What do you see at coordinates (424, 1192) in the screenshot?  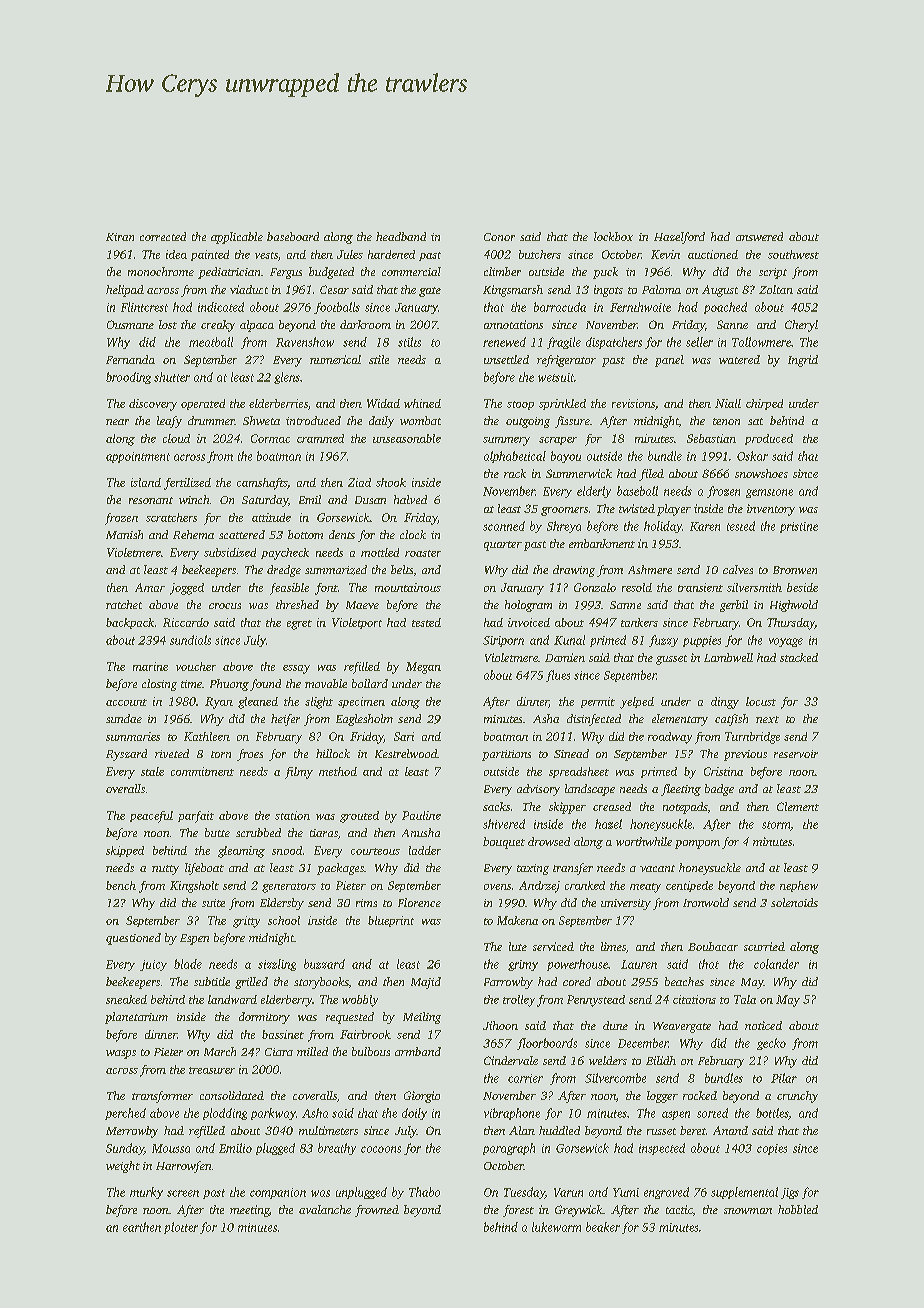 I see `Thabo` at bounding box center [424, 1192].
